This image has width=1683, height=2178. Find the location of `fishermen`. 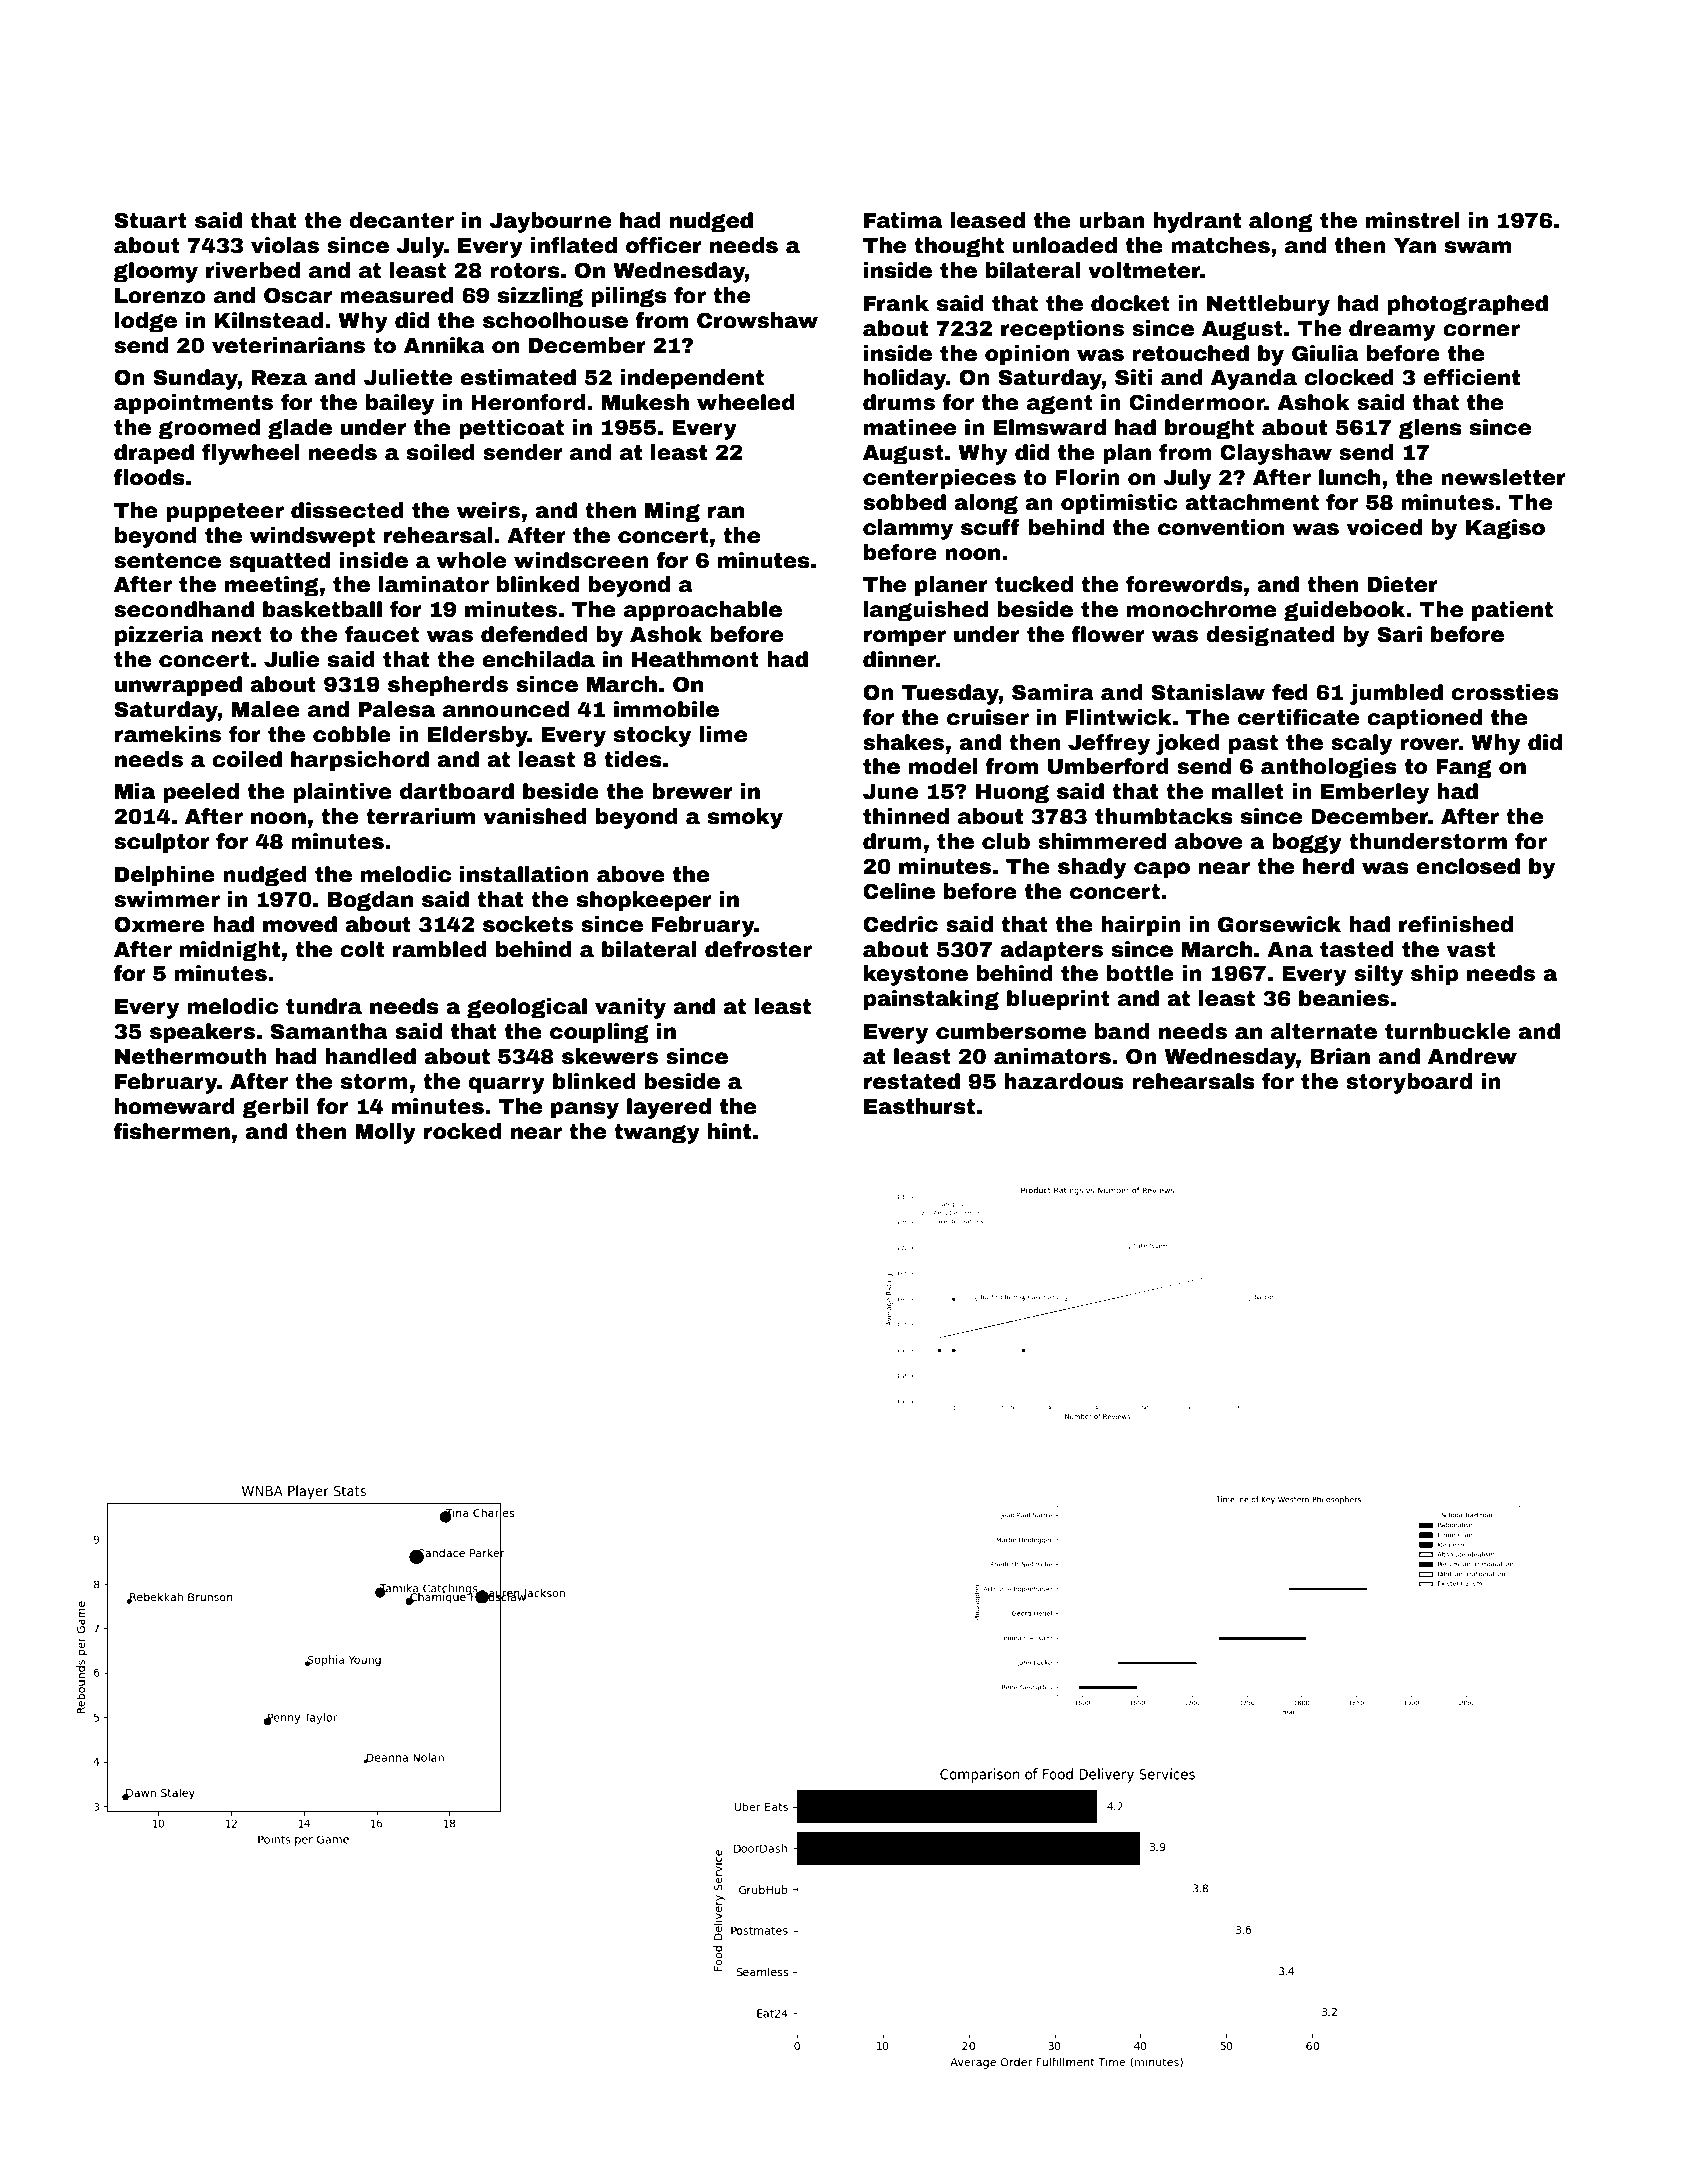

fishermen is located at coordinates (171, 1131).
